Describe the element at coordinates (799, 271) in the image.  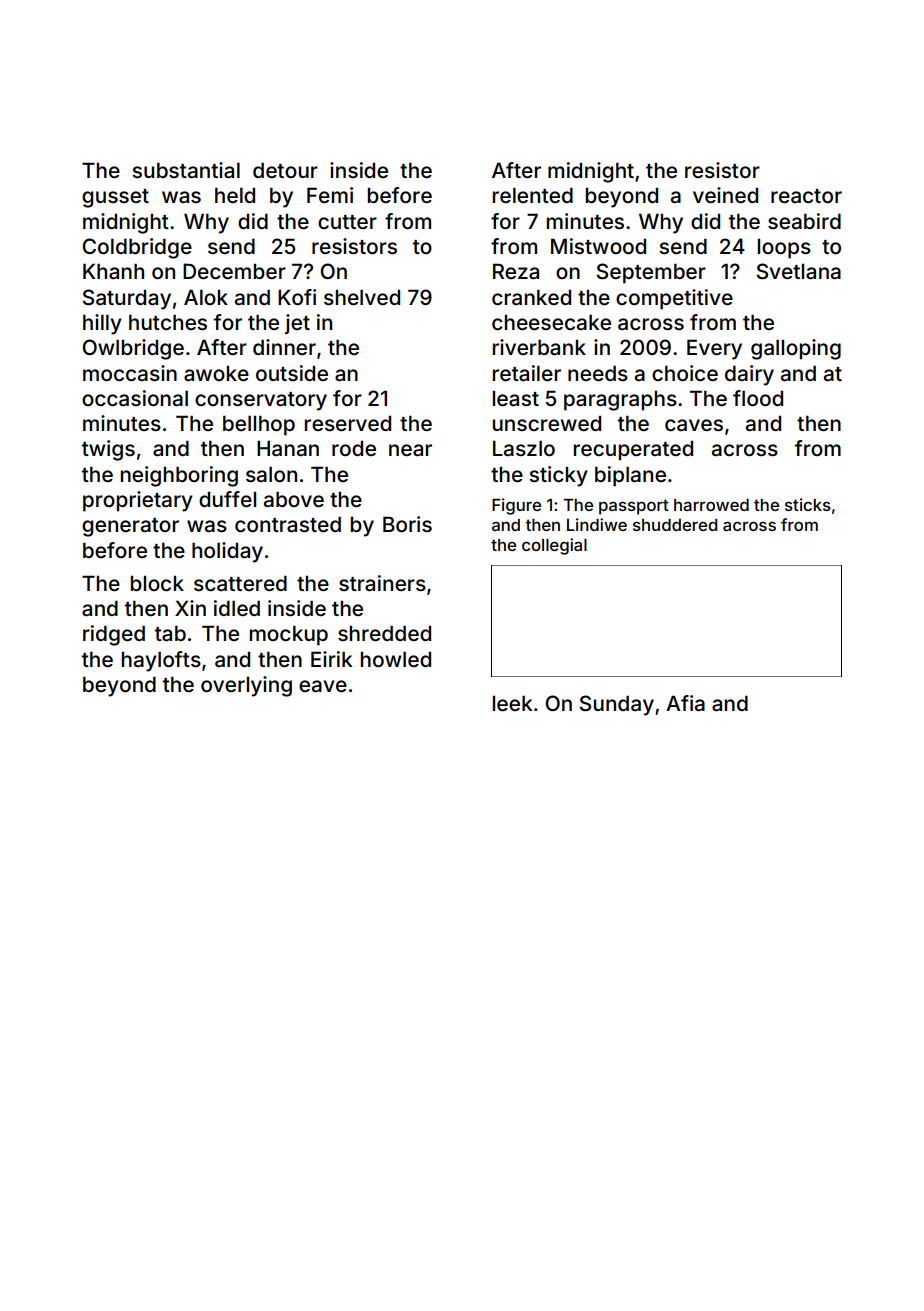
I see `Svetlana` at that location.
